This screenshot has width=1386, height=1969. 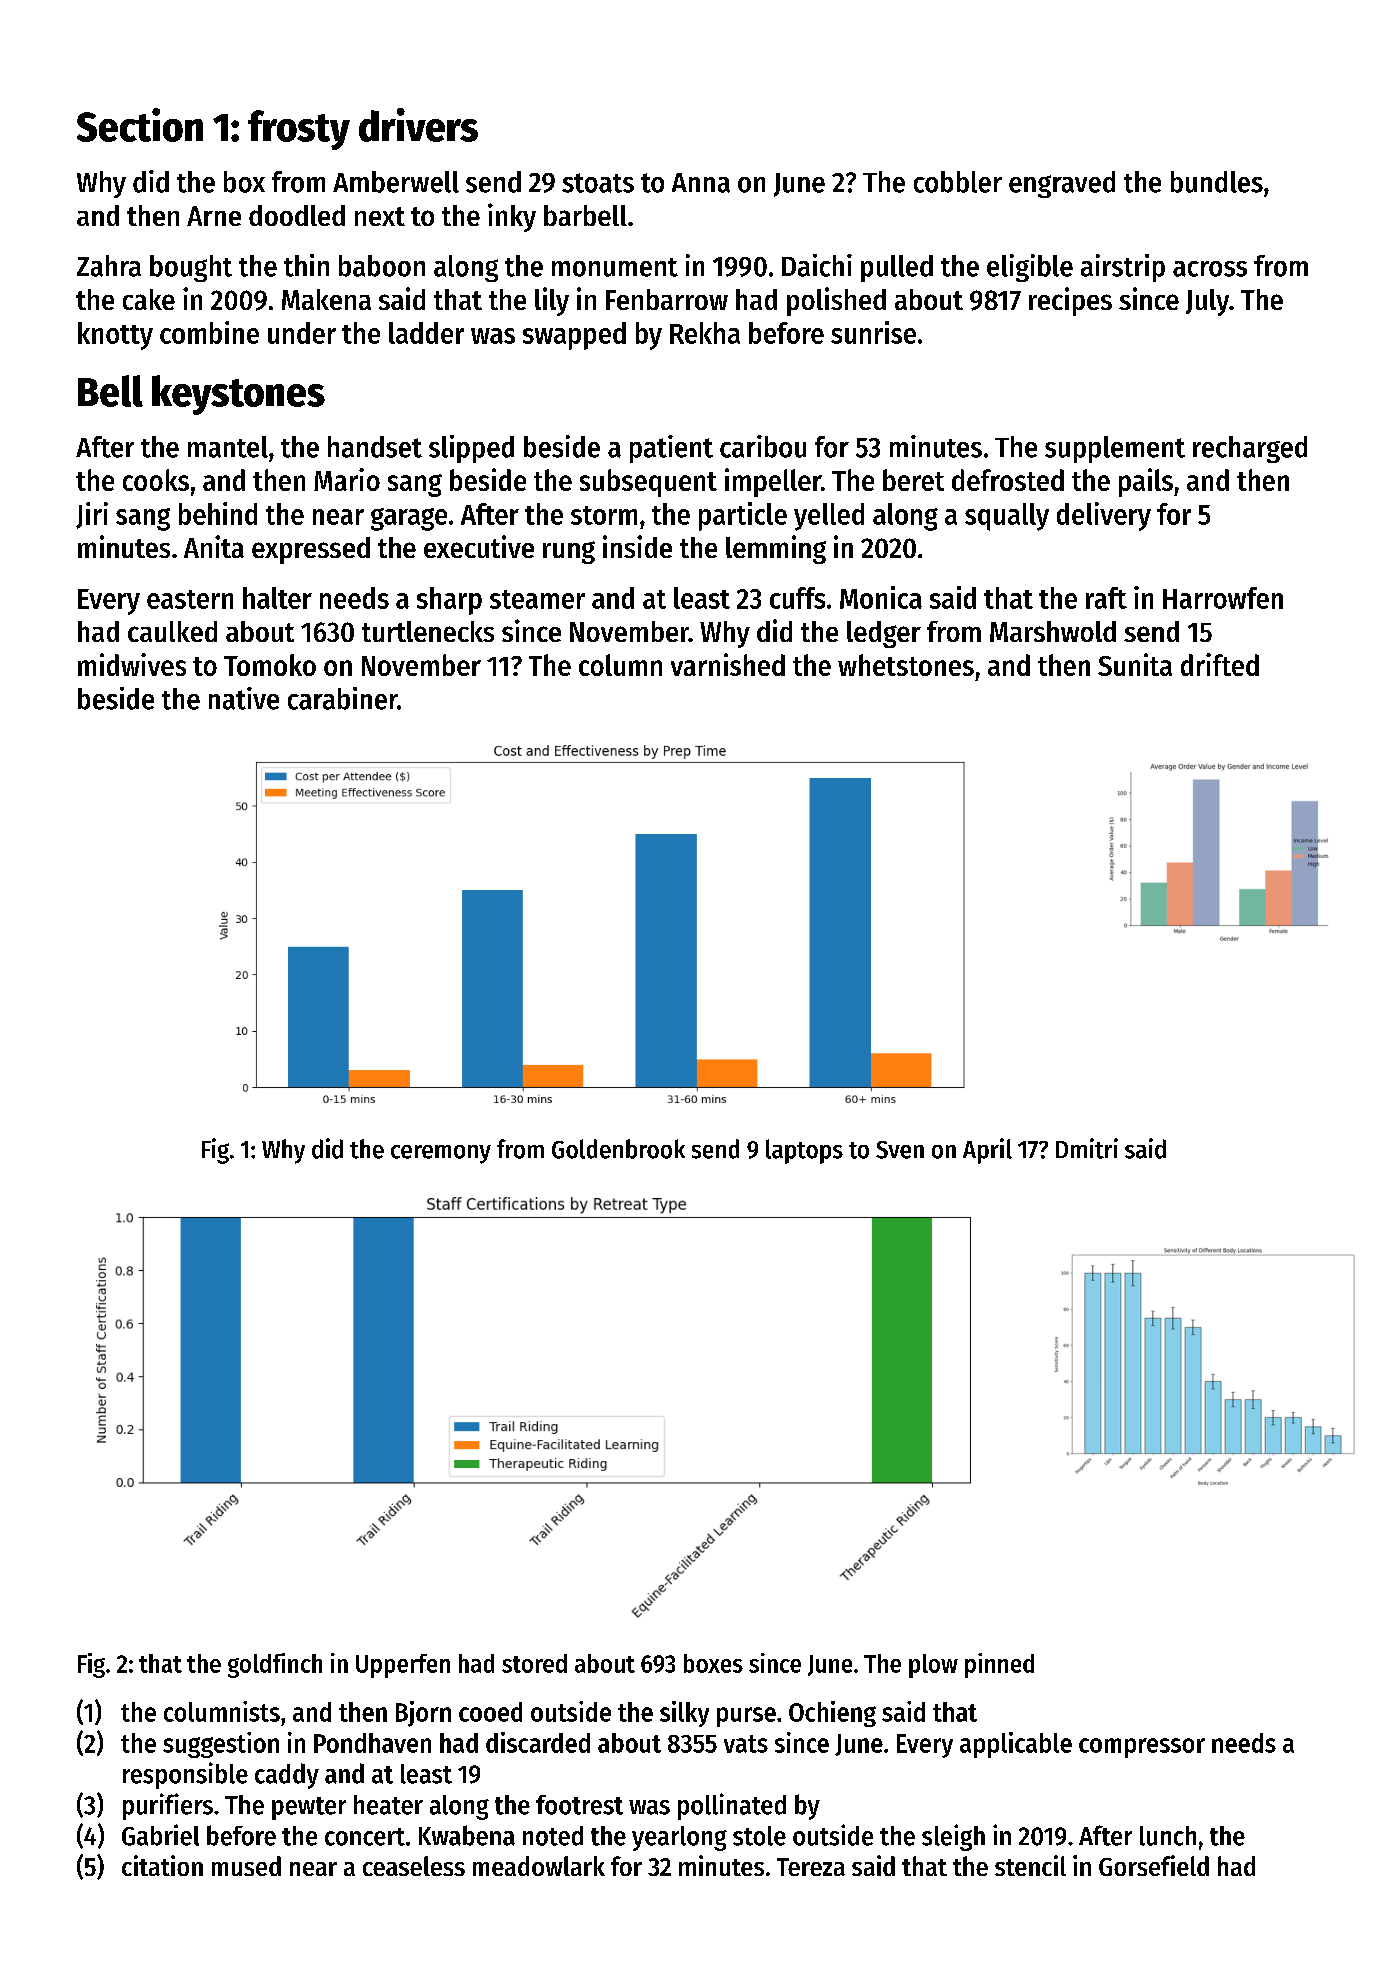 I want to click on discarded, so click(x=538, y=1742).
